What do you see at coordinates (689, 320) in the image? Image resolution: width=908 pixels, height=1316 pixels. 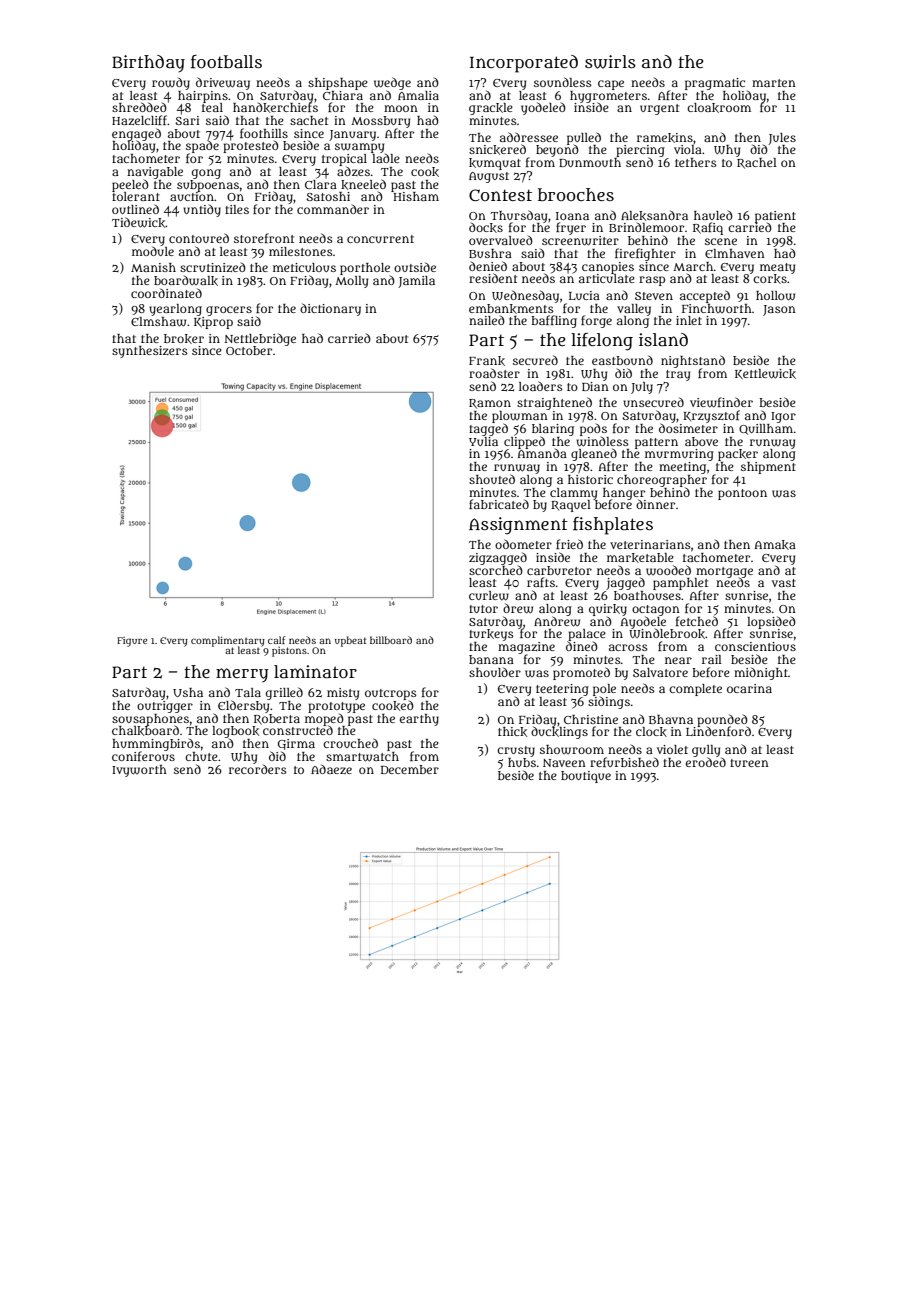 I see `inlet` at bounding box center [689, 320].
